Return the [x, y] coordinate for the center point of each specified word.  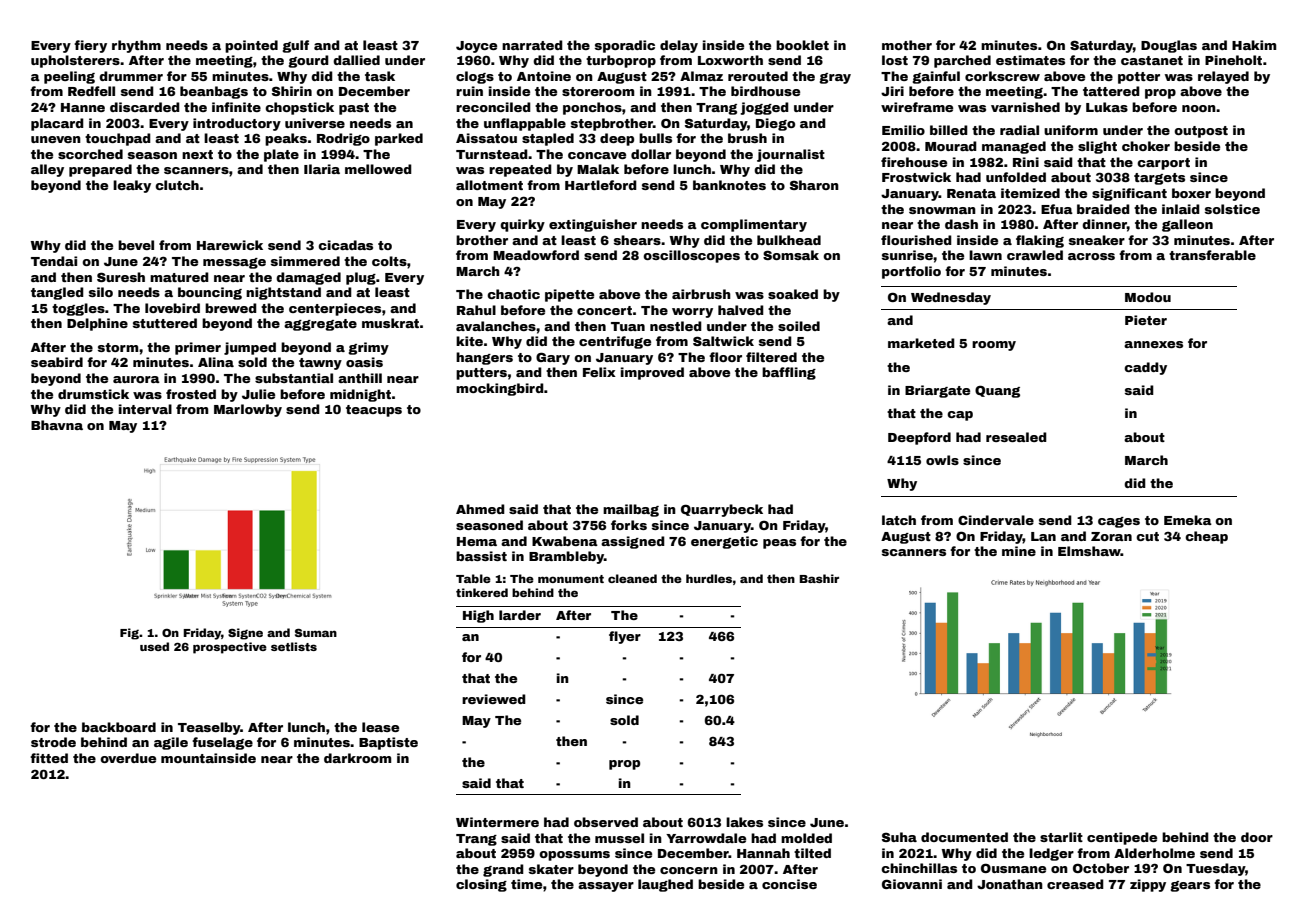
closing [481, 885]
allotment [489, 185]
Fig [129, 634]
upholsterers [75, 61]
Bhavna [57, 425]
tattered [1111, 91]
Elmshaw [1089, 551]
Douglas [1169, 46]
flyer [625, 637]
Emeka [1188, 520]
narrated [532, 45]
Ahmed [480, 509]
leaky [132, 186]
